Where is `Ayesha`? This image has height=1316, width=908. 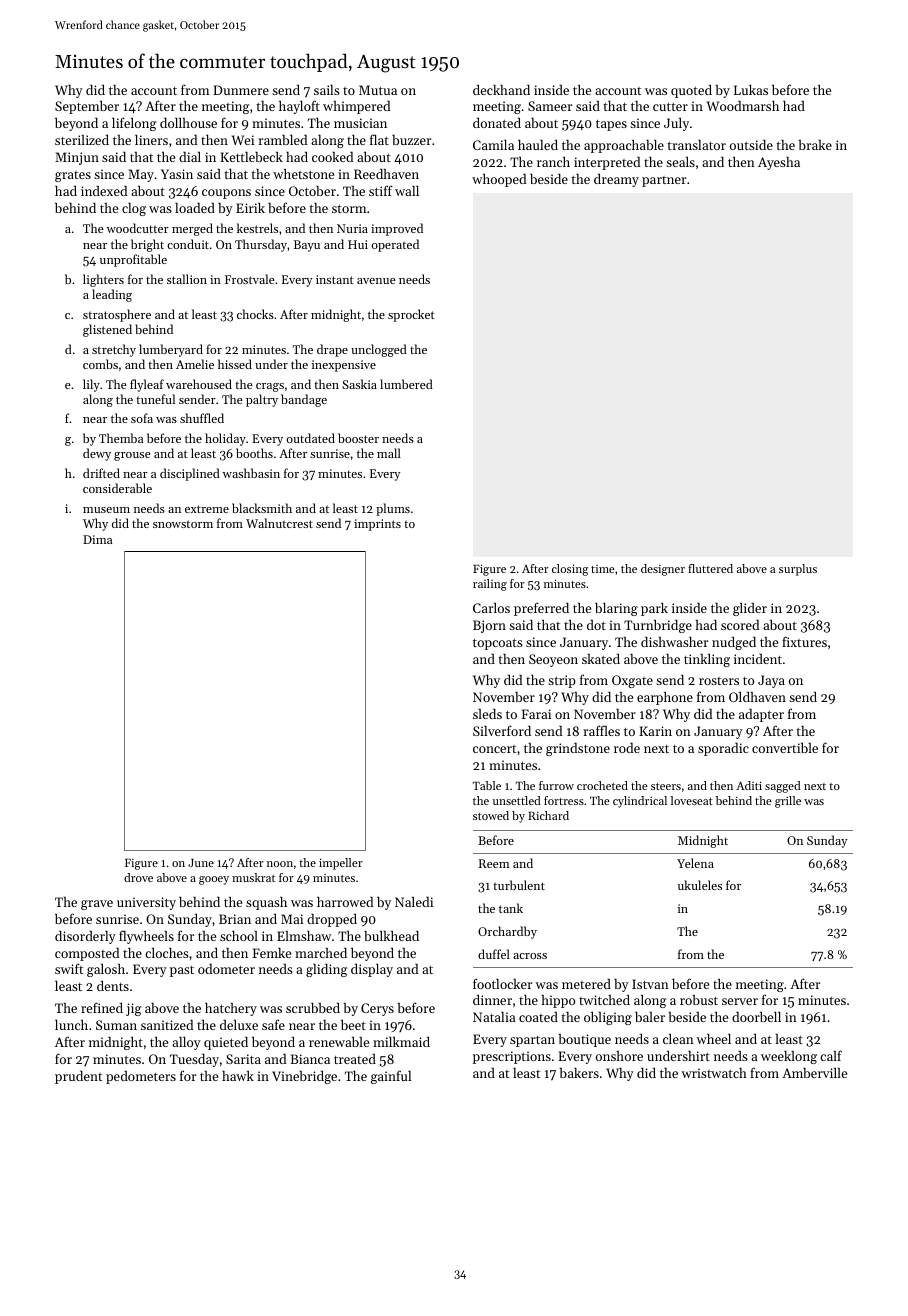 Ayesha is located at coordinates (779, 163).
